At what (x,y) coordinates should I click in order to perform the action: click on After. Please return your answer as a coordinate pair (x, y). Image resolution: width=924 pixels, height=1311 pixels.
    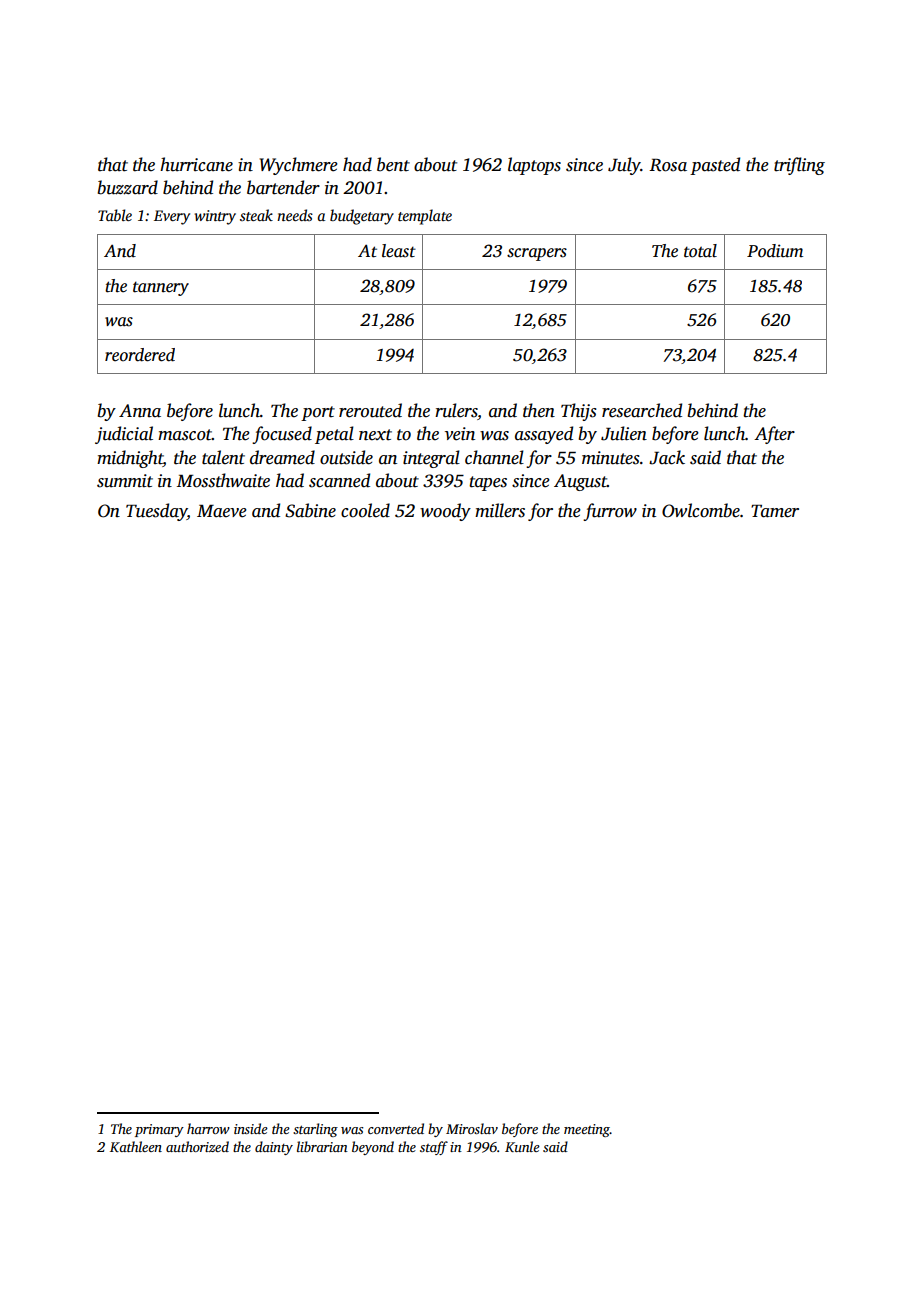
    Looking at the image, I should click on (774, 435).
